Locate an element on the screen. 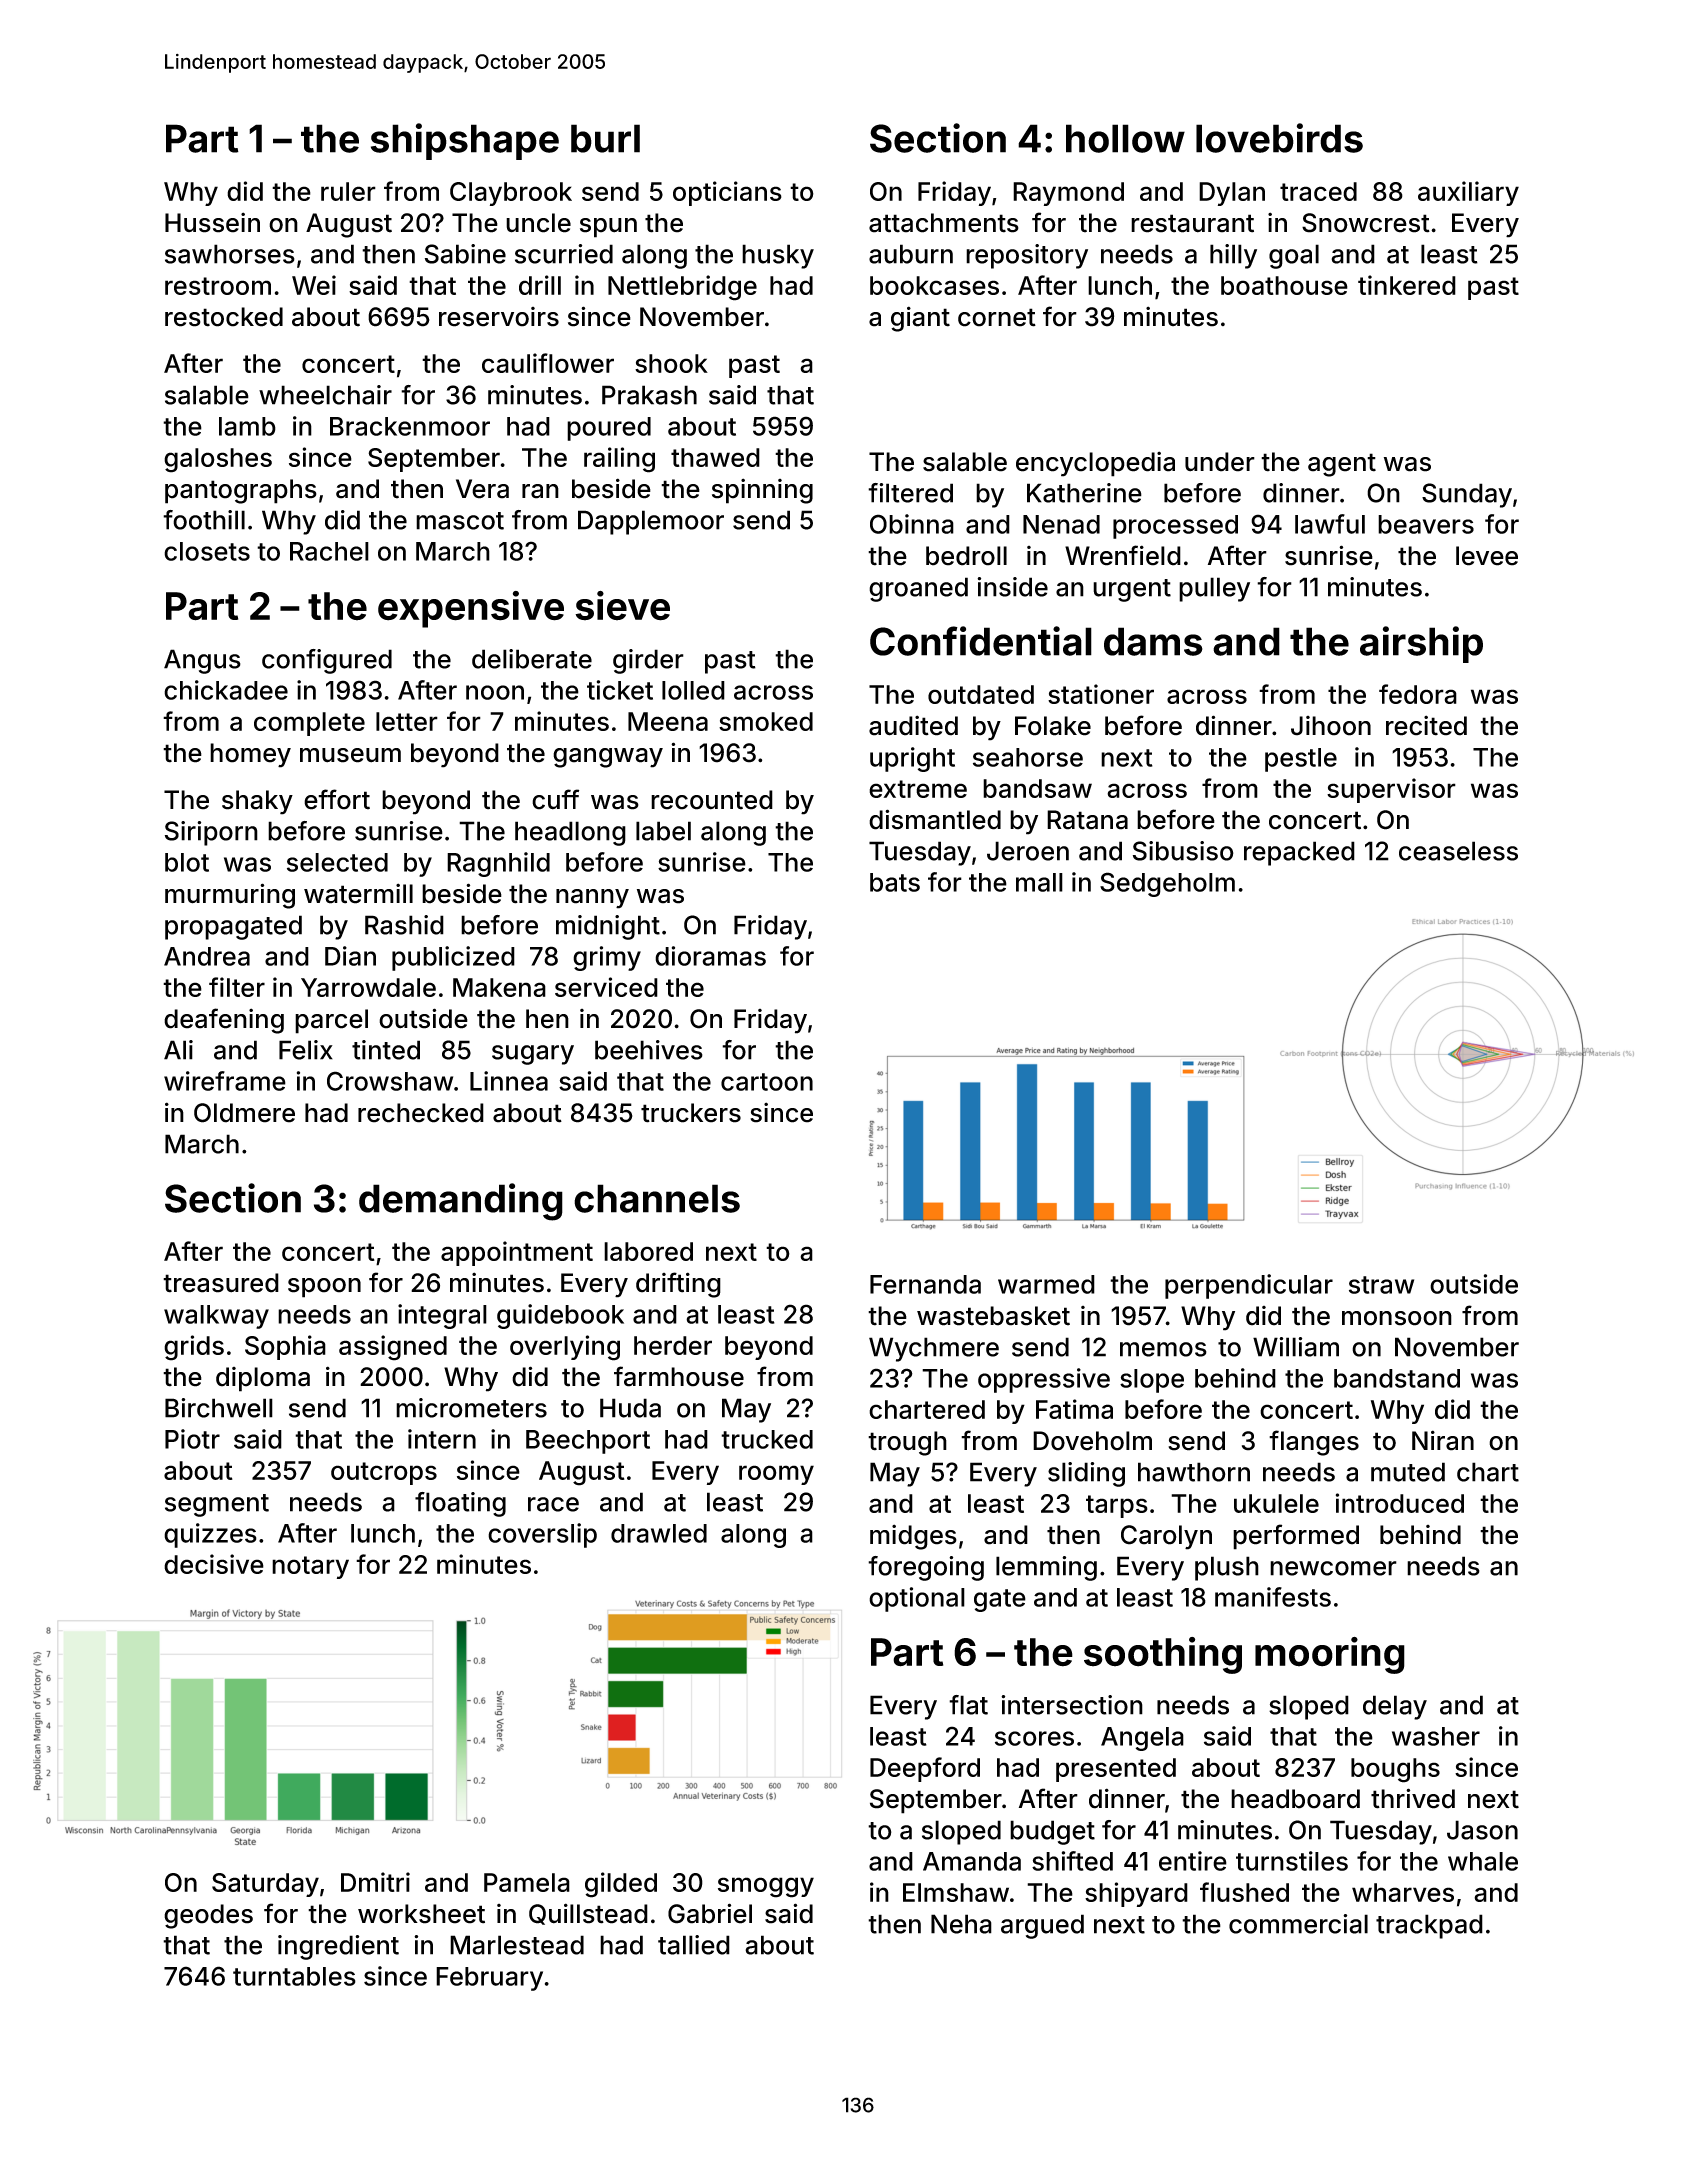 The height and width of the screenshot is (2178, 1683). coverslip is located at coordinates (542, 1535).
